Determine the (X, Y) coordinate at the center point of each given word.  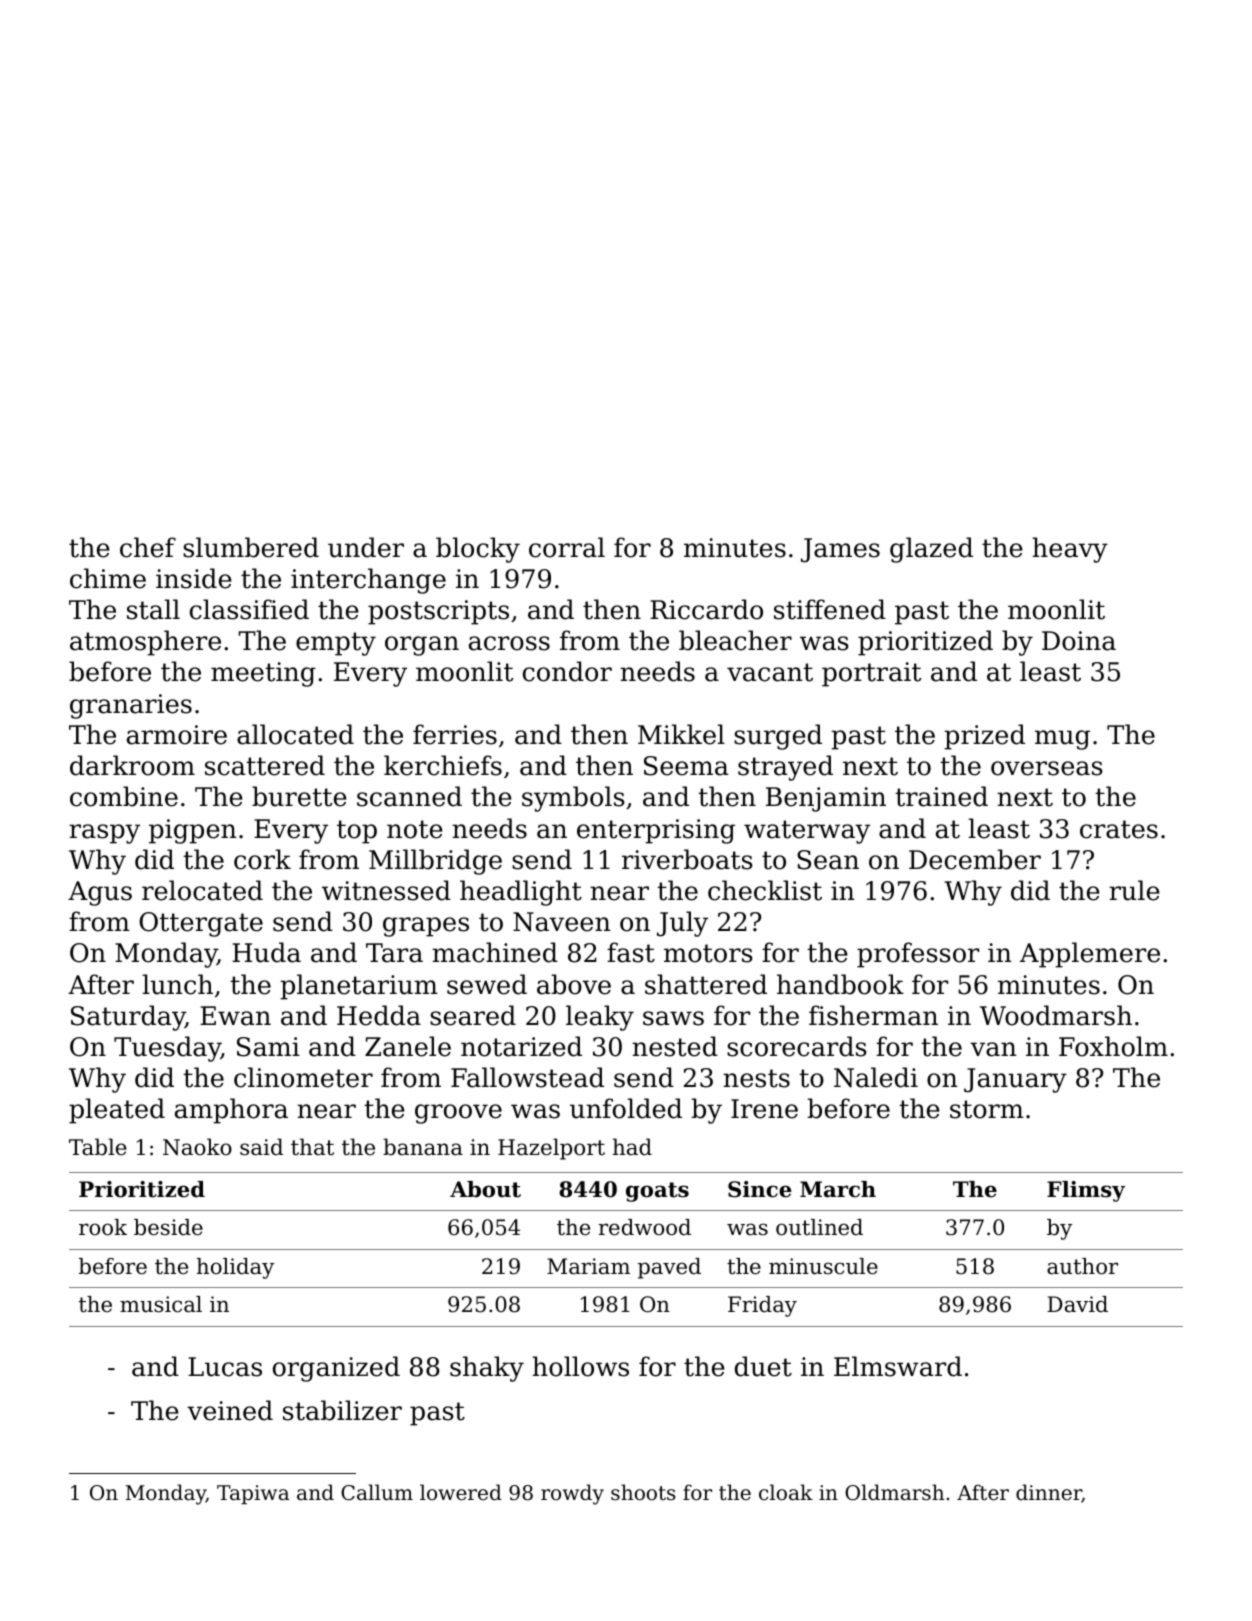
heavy (1070, 550)
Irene (764, 1109)
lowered (461, 1492)
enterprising (656, 831)
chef (148, 547)
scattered (265, 765)
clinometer (303, 1077)
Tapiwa (253, 1494)
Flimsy (1086, 1191)
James (840, 550)
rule (1134, 890)
